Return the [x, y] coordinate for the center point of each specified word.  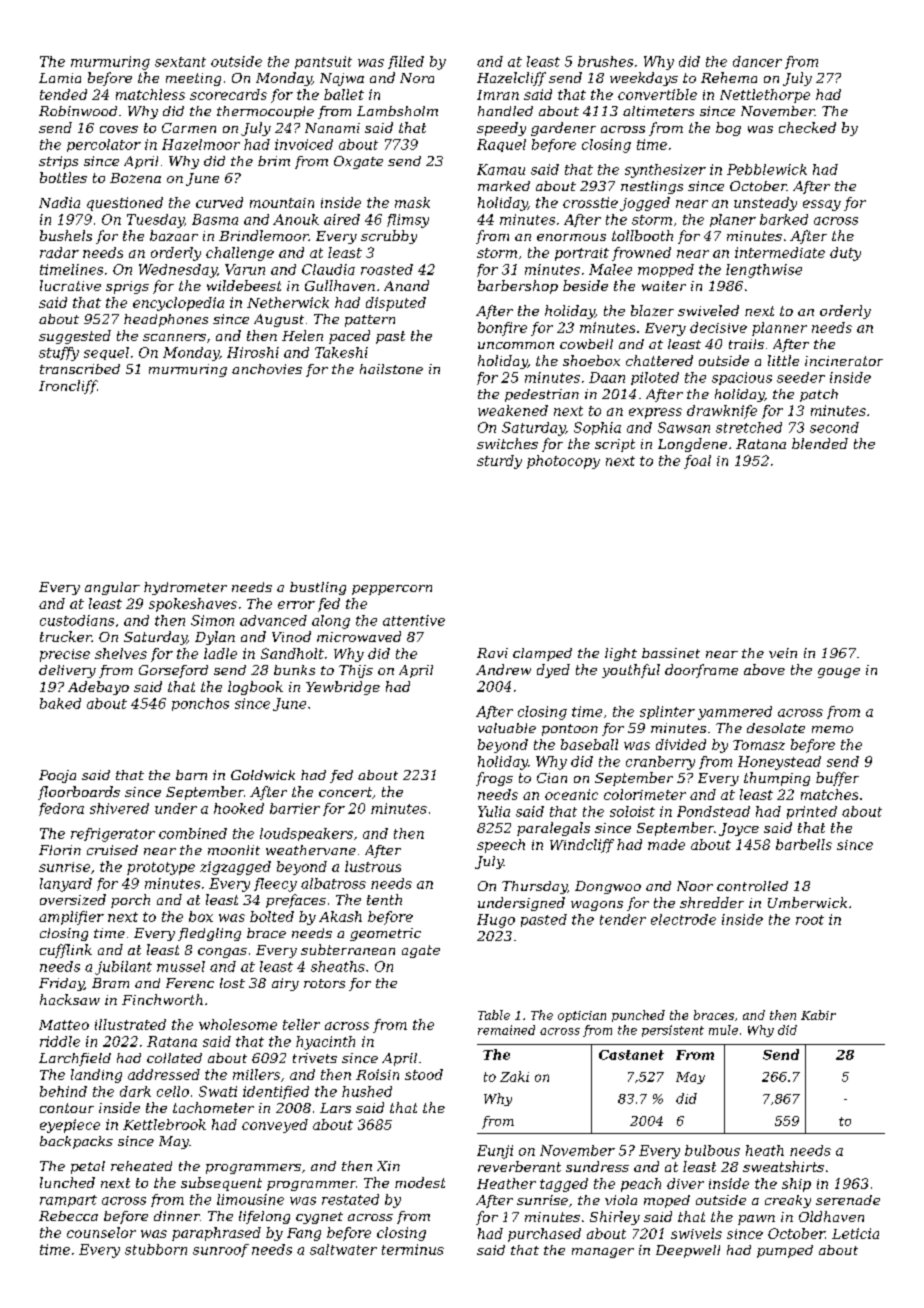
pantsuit [323, 62]
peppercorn [392, 590]
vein [783, 653]
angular [112, 588]
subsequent [221, 1184]
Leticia [855, 1233]
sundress [597, 1166]
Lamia [60, 78]
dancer [757, 61]
